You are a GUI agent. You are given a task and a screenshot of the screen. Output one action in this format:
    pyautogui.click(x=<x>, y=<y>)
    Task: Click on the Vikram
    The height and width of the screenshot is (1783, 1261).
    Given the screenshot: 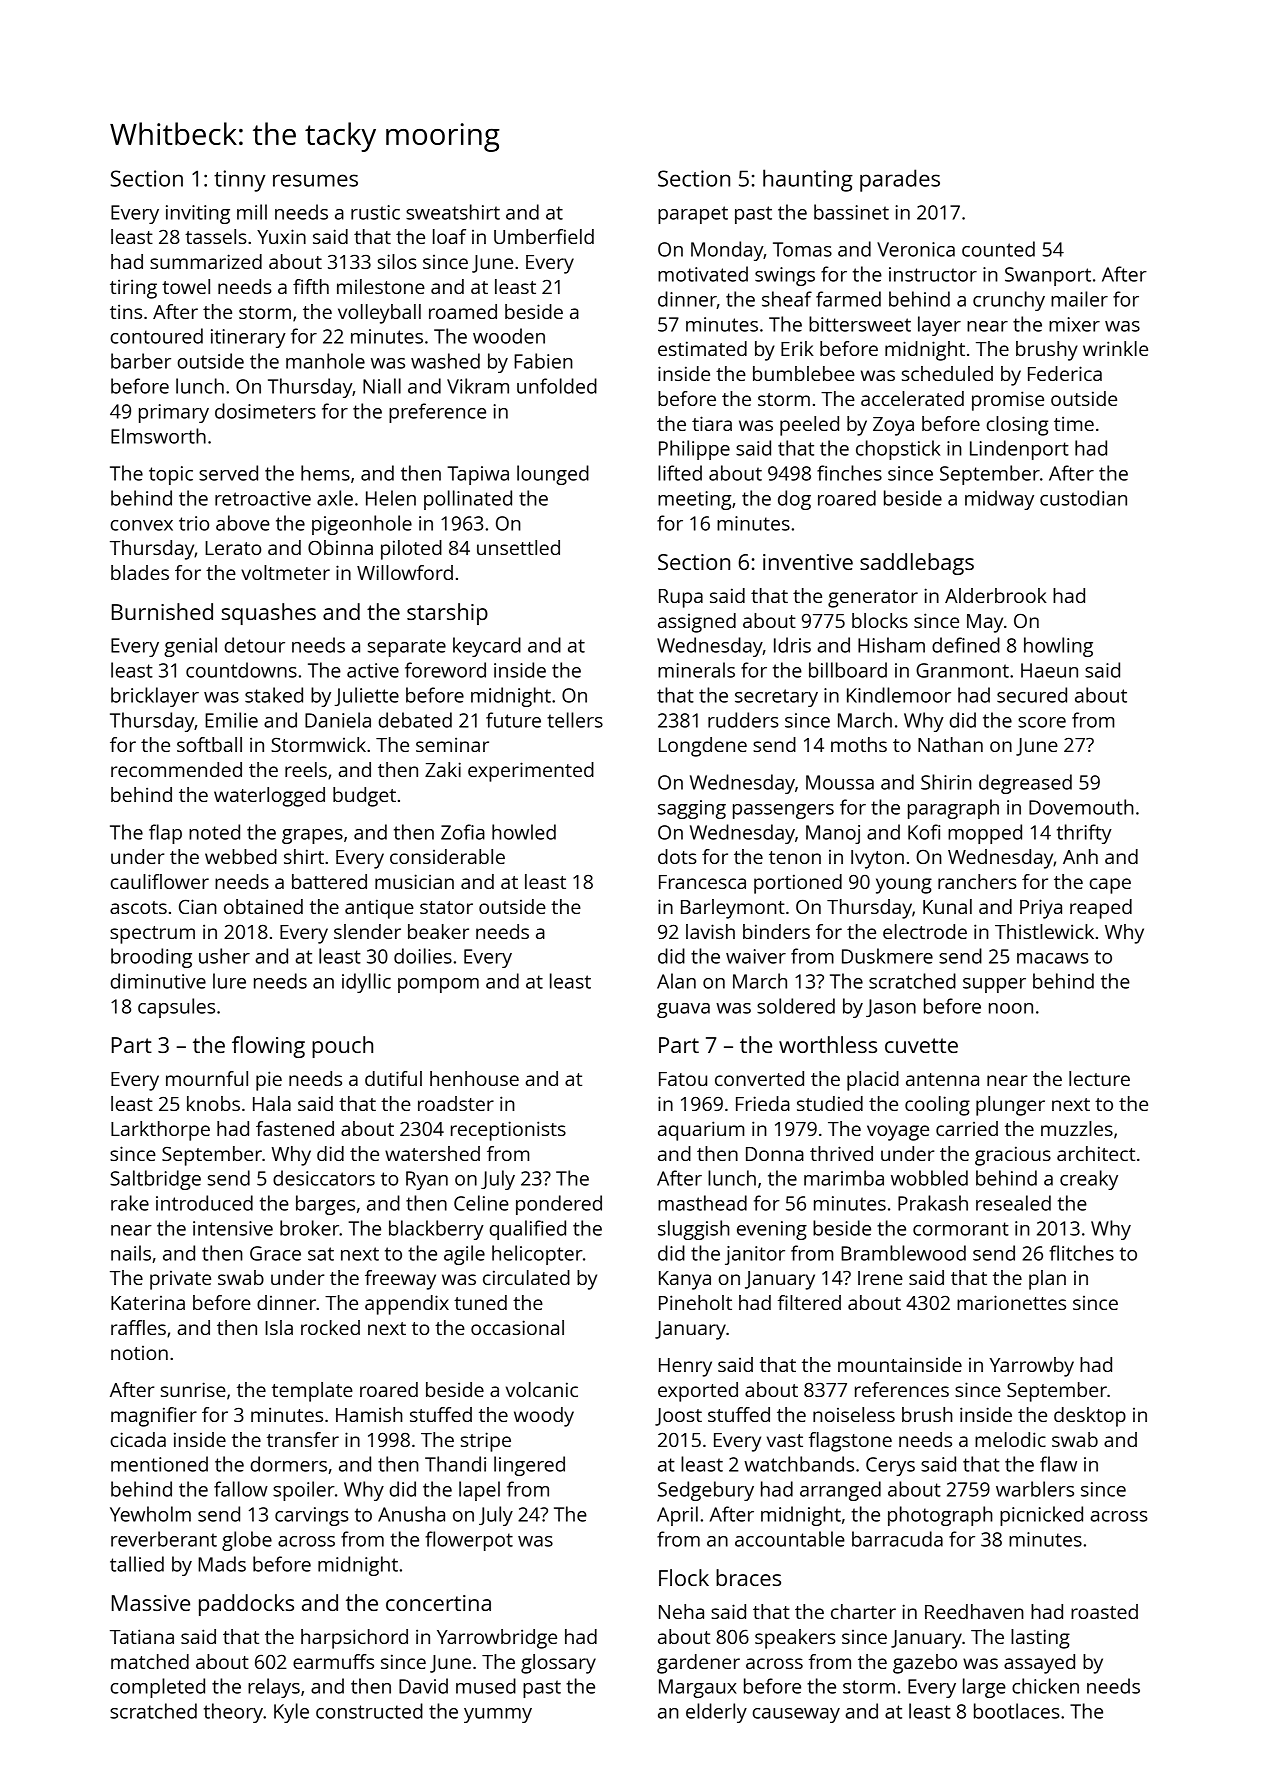 What is the action you would take?
    pyautogui.click(x=478, y=386)
